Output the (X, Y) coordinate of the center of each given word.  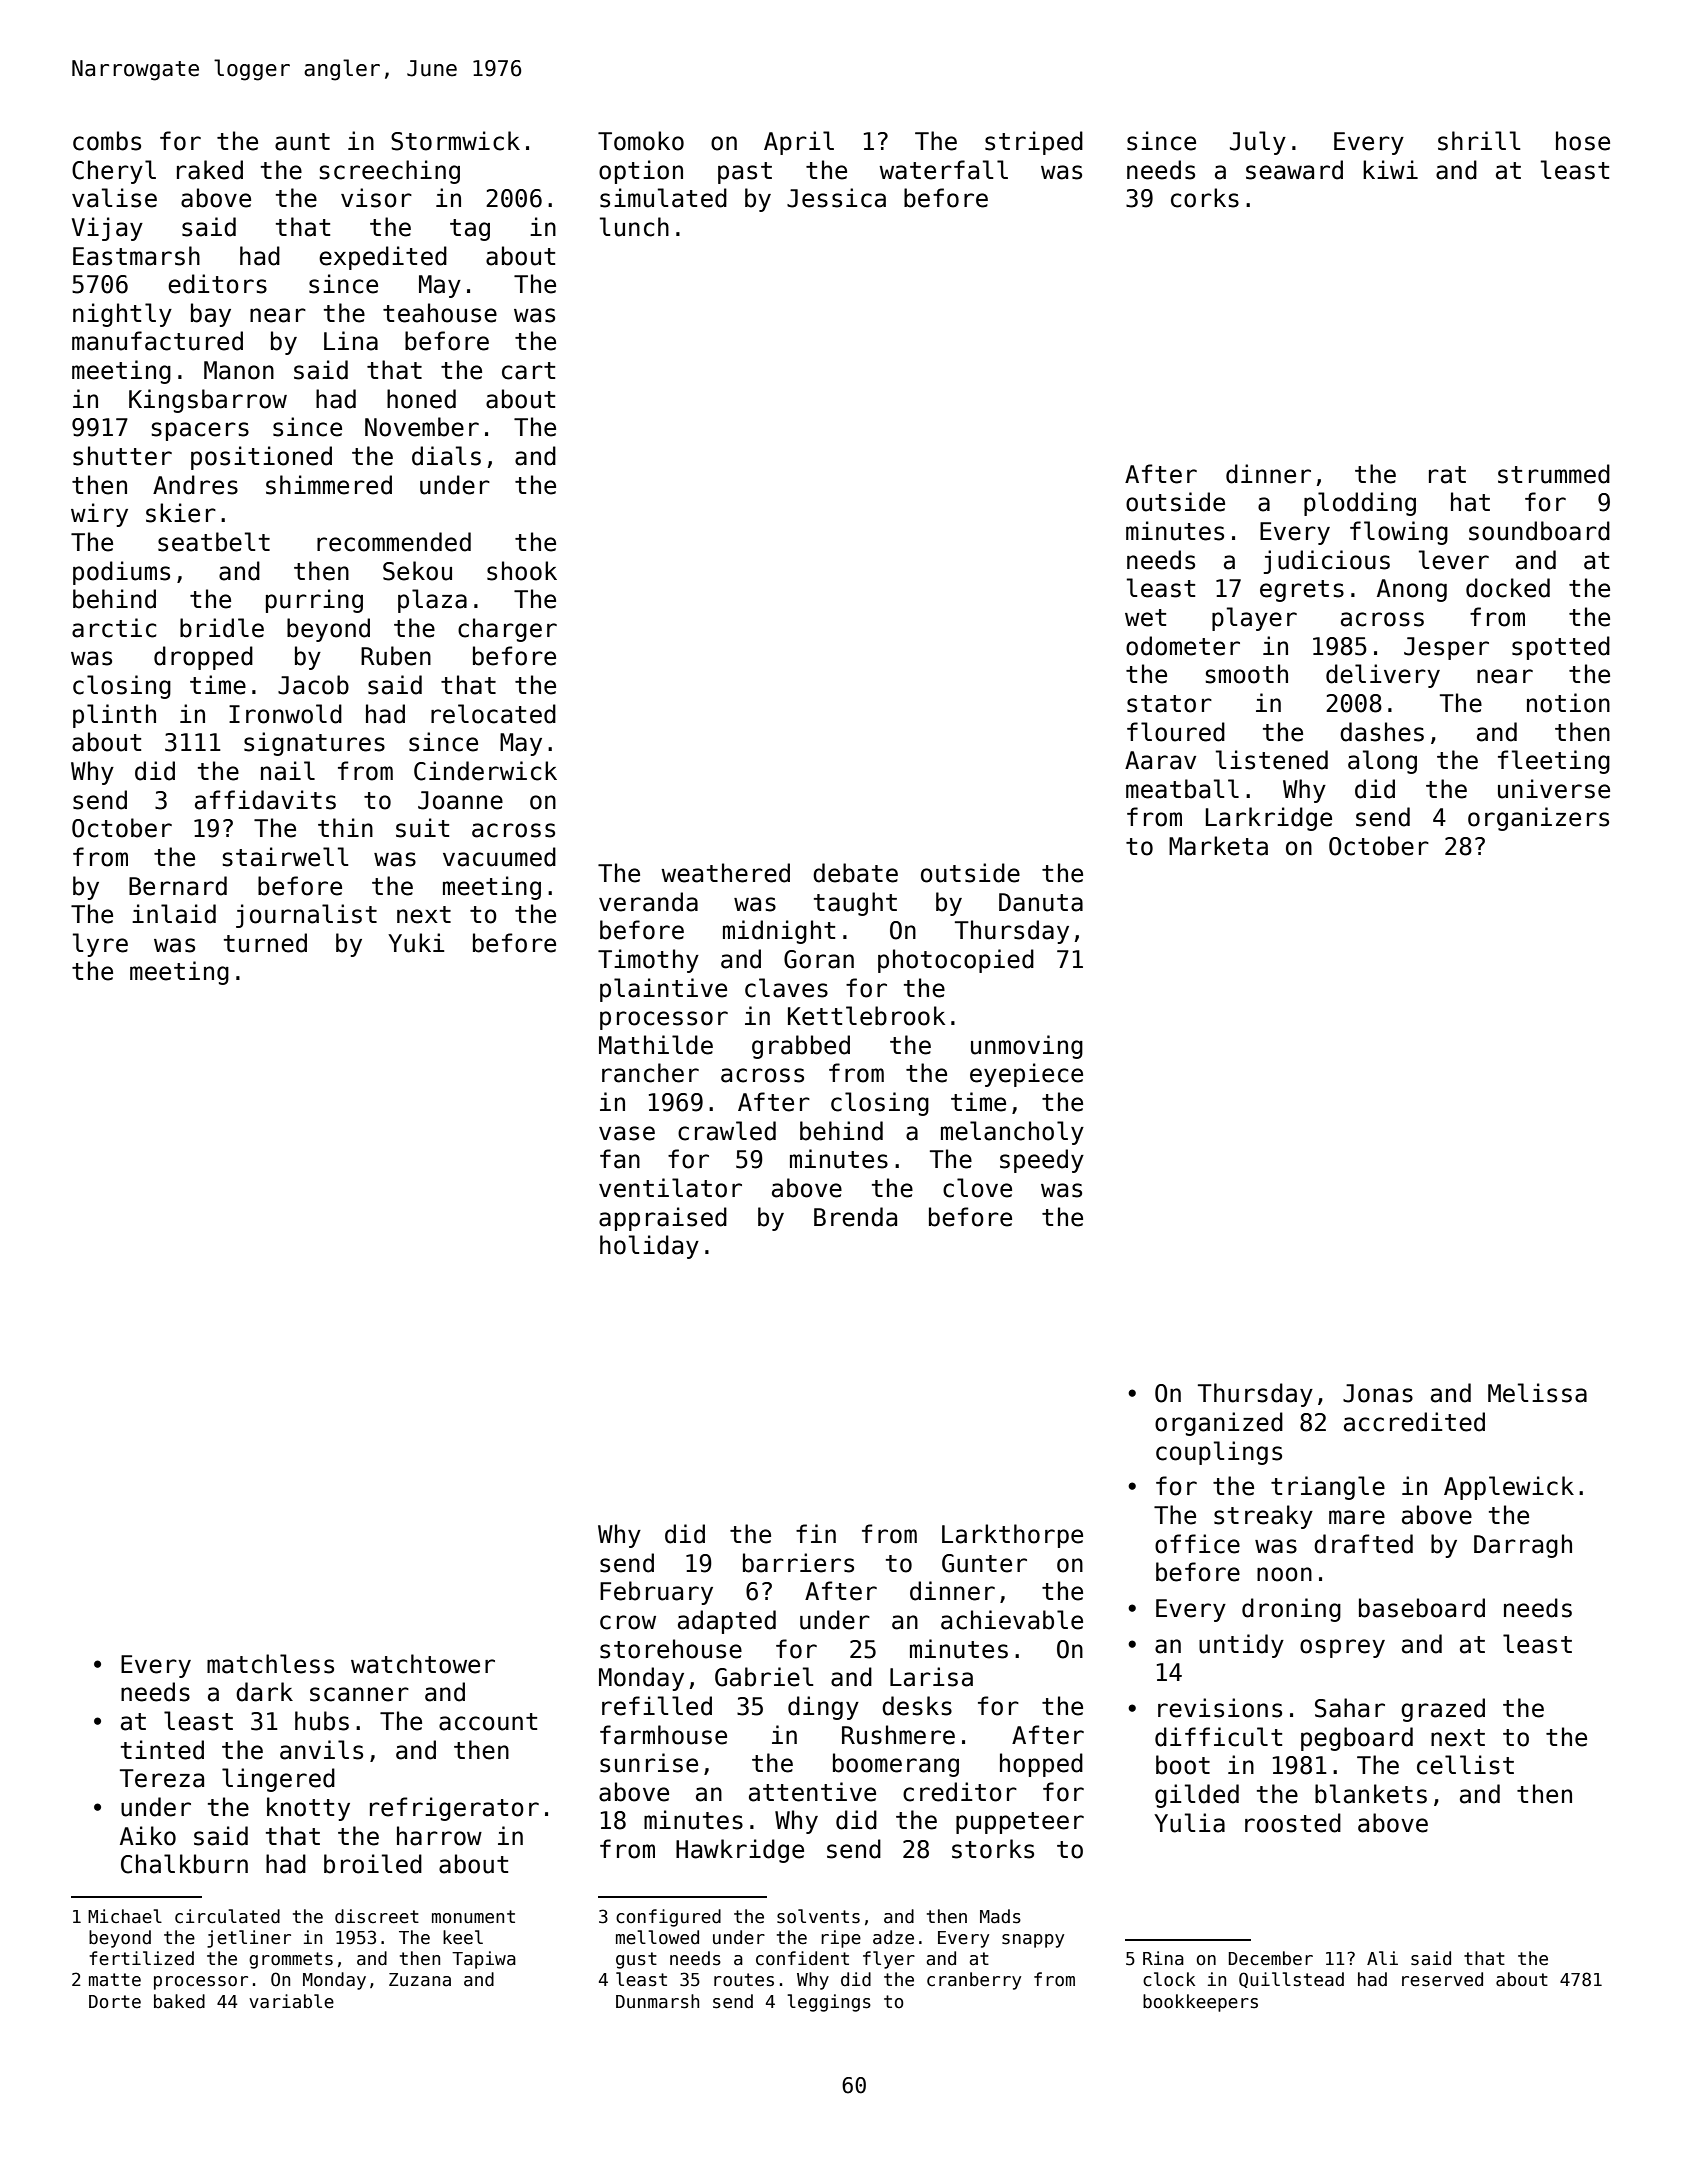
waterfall (943, 170)
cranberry (974, 1981)
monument (473, 1917)
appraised (663, 1219)
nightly (122, 315)
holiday (649, 1247)
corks (1205, 198)
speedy (1042, 1161)
